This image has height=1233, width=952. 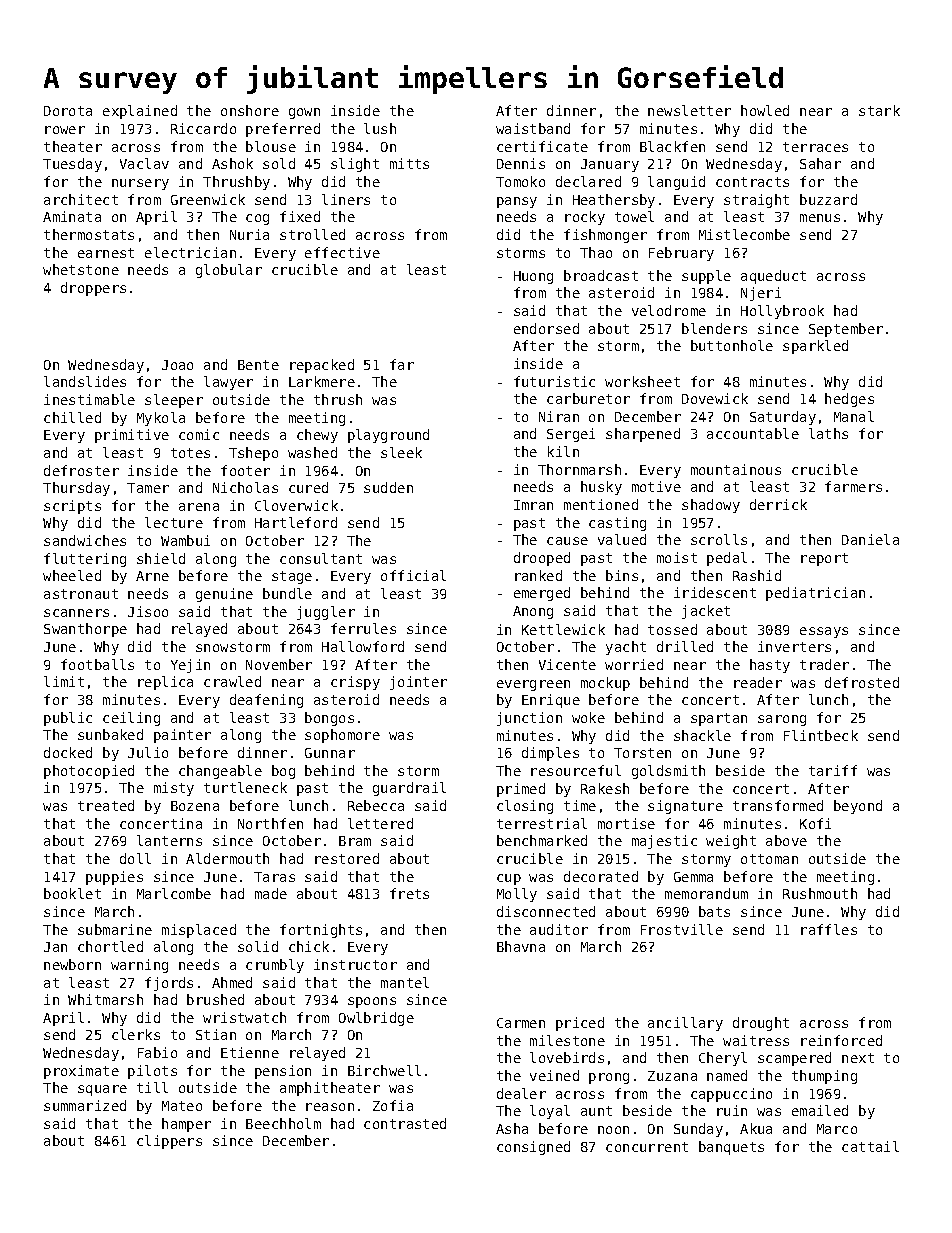 What do you see at coordinates (190, 453) in the image?
I see `totes` at bounding box center [190, 453].
